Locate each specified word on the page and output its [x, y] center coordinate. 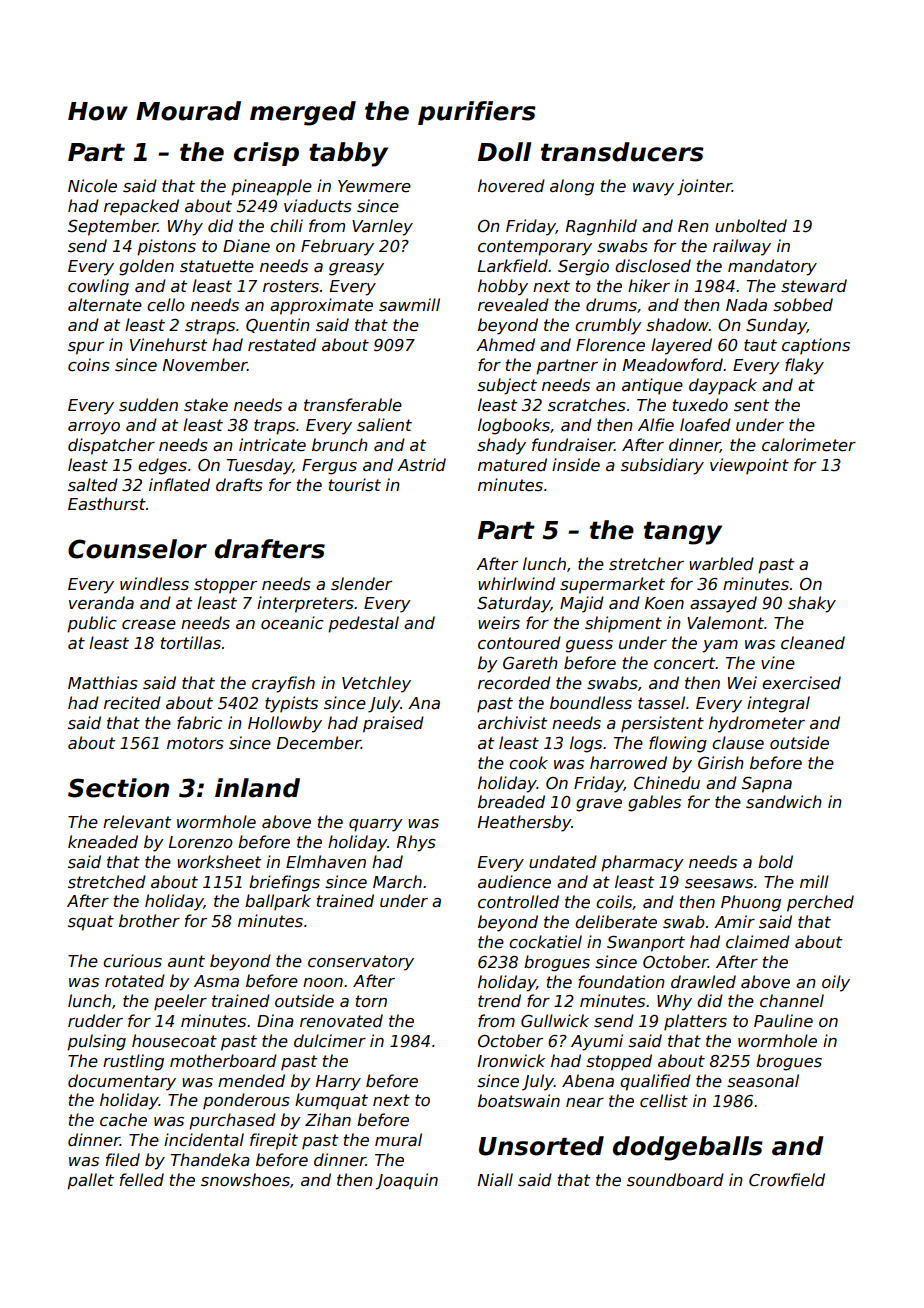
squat [91, 923]
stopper [225, 586]
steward [814, 286]
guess [589, 646]
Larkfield [513, 266]
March [397, 882]
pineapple [271, 187]
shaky [812, 604]
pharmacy [642, 863]
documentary [122, 1082]
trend [499, 1000]
